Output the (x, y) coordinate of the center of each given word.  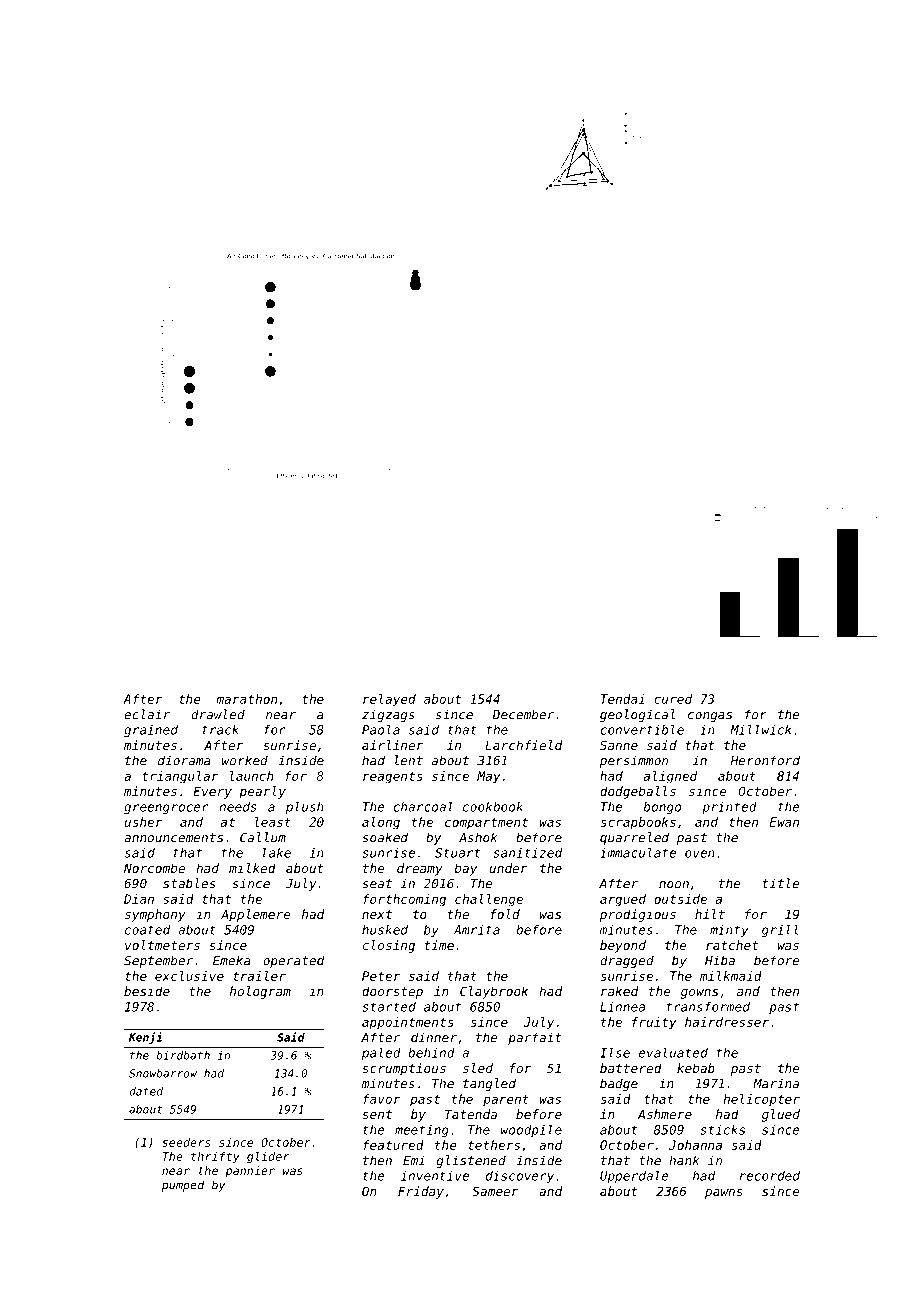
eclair (147, 714)
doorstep (392, 992)
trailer (259, 976)
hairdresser (727, 1022)
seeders (186, 1142)
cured (673, 699)
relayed (389, 700)
